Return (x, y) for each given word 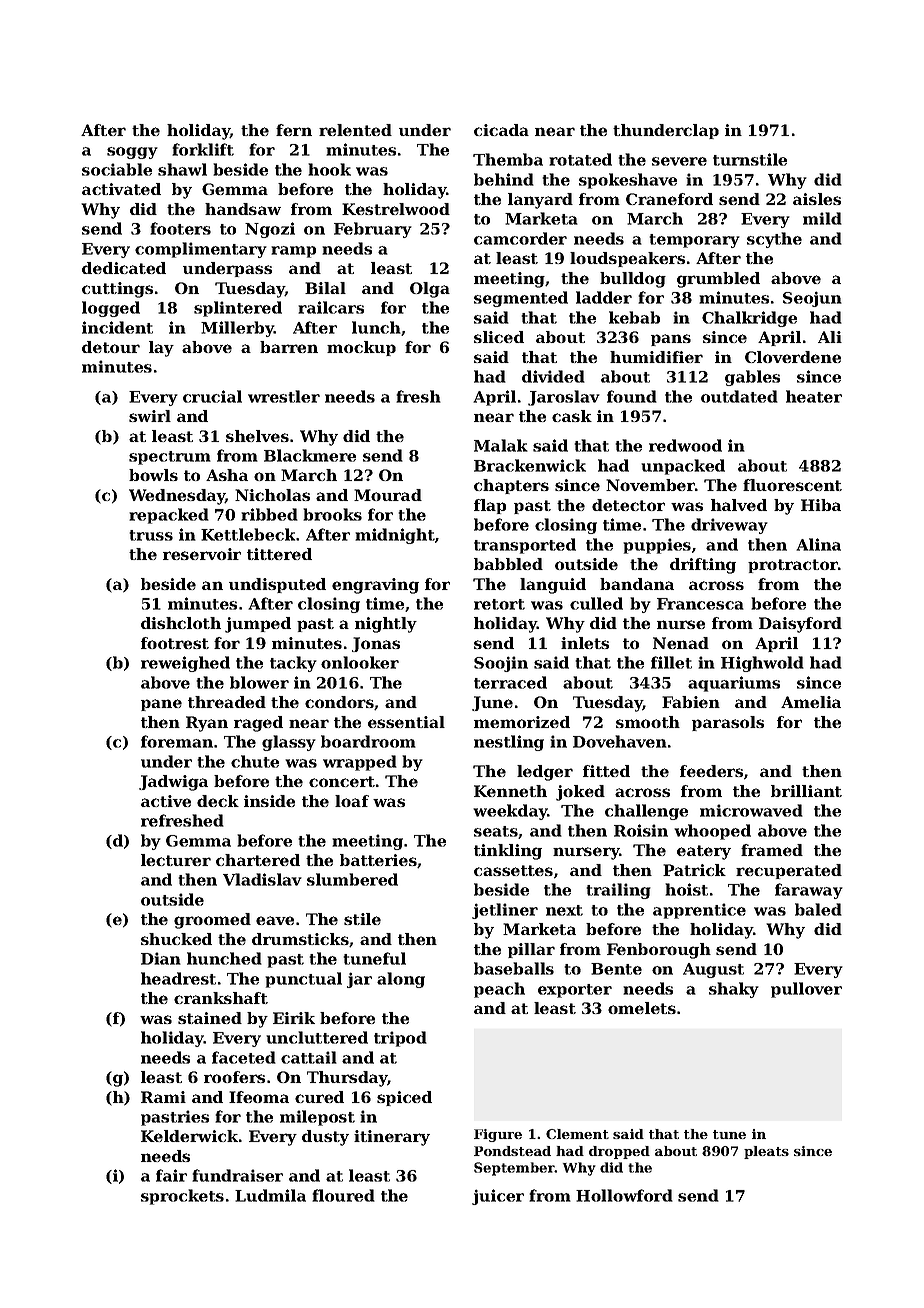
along (401, 980)
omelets (642, 1008)
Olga (430, 290)
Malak (501, 445)
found (632, 396)
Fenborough (659, 951)
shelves (257, 436)
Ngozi (270, 230)
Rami (163, 1097)
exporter (575, 991)
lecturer (176, 860)
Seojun (812, 299)
